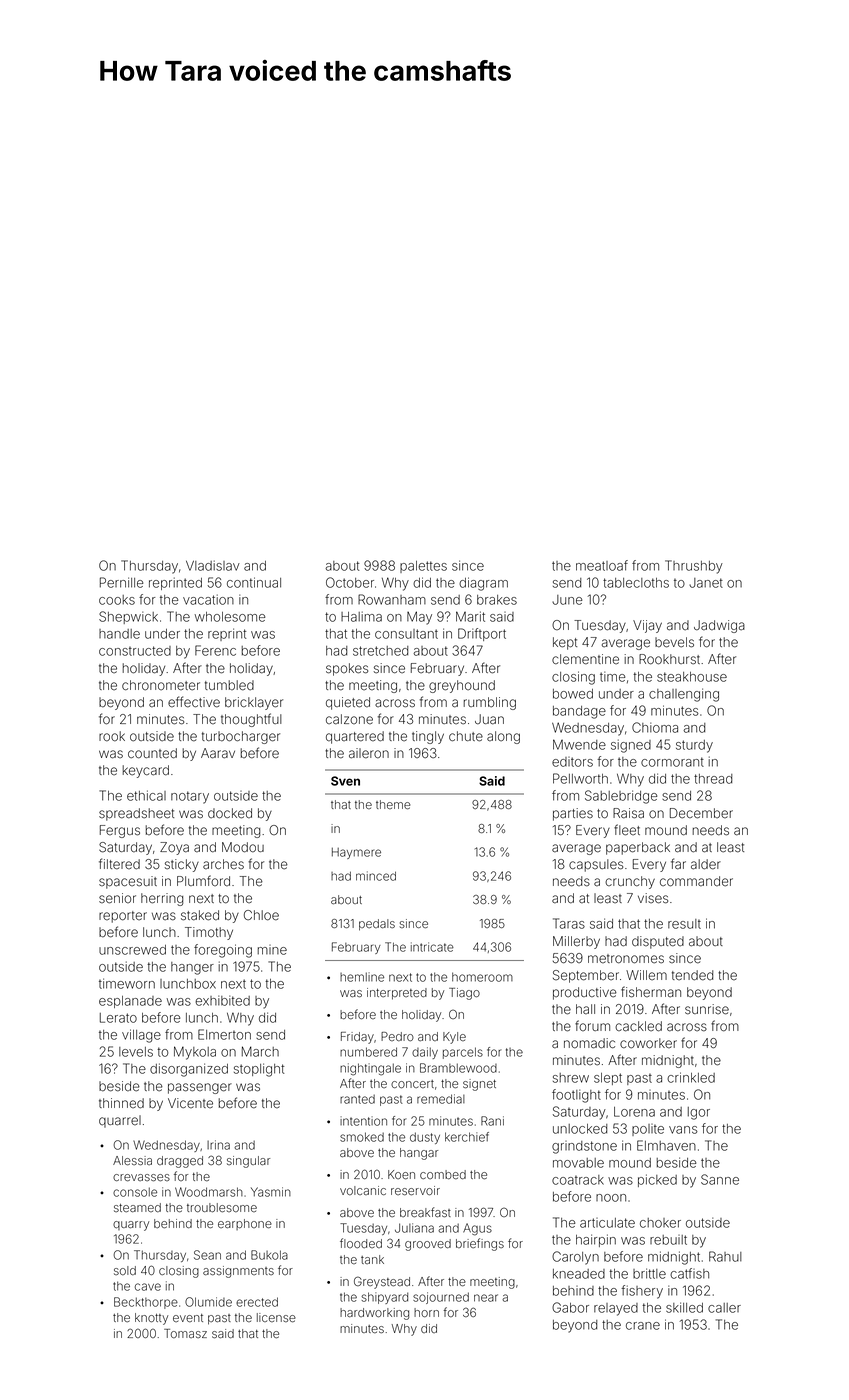 The width and height of the image is (849, 1400). I want to click on quarry, so click(131, 1226).
